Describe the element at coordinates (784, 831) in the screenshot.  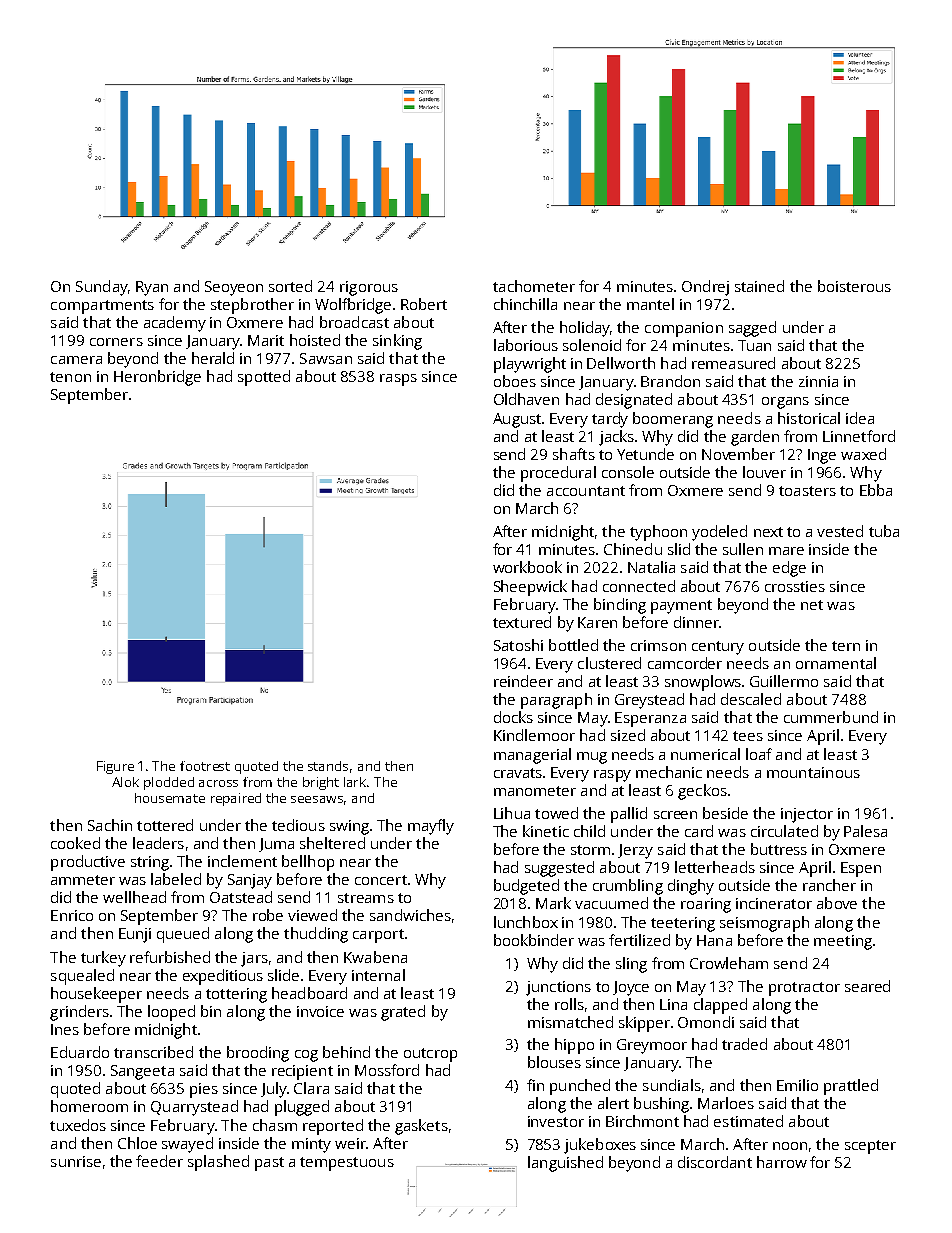
I see `circulated` at that location.
